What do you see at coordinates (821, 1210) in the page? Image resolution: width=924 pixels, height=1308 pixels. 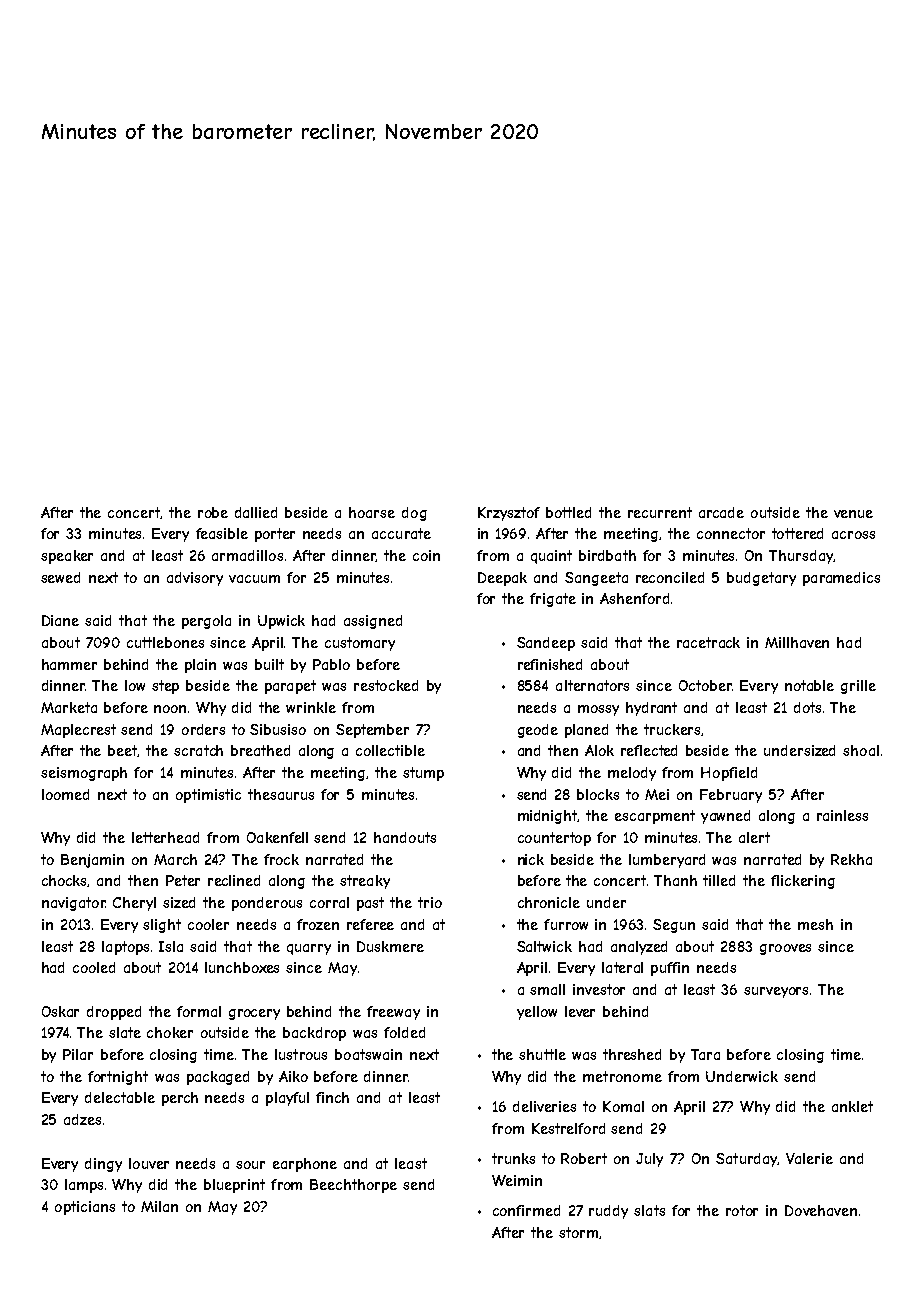 I see `Dovehaven` at bounding box center [821, 1210].
